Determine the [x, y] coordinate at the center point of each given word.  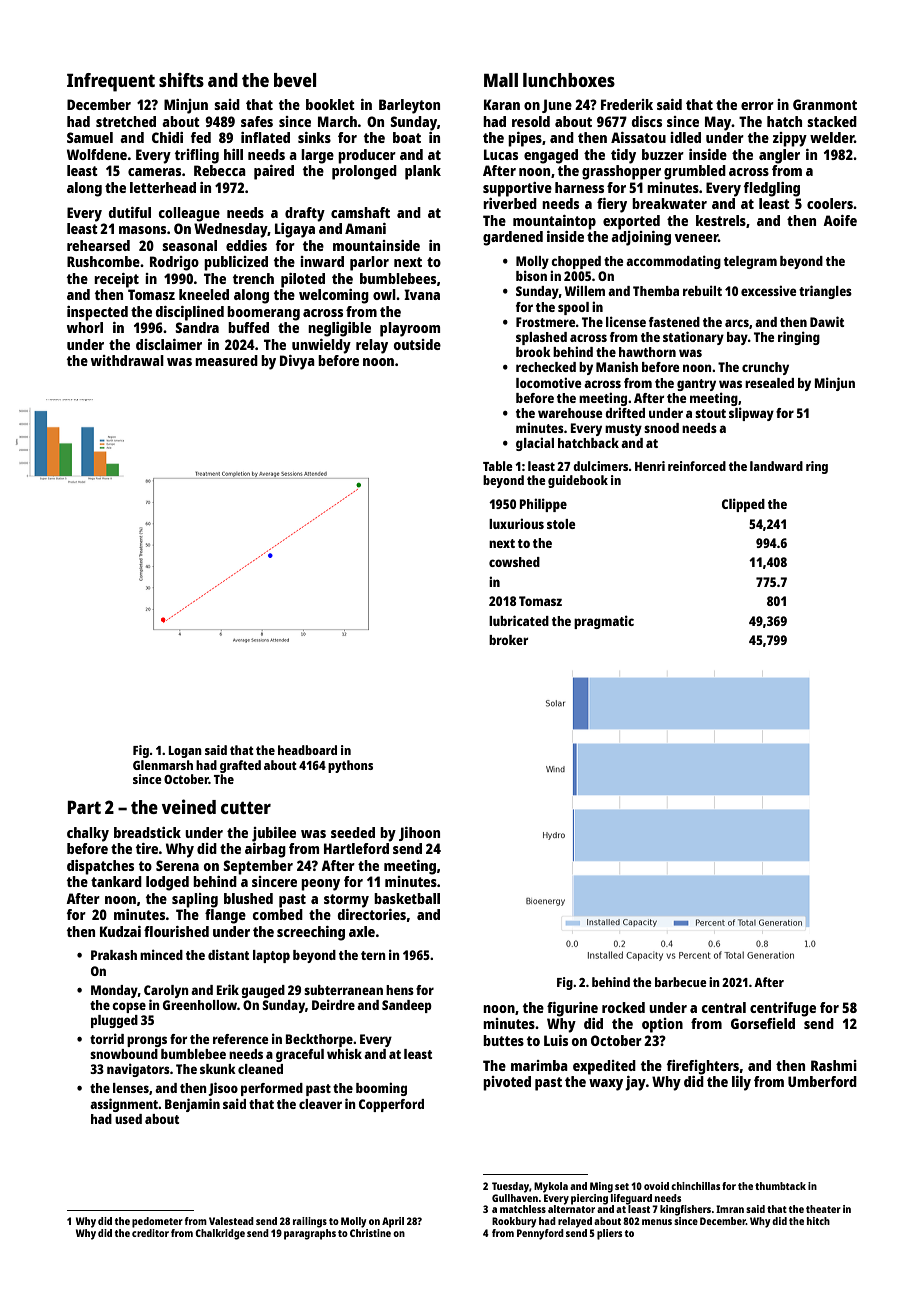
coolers [830, 203]
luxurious [516, 523]
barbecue [681, 982]
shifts [181, 79]
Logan [185, 752]
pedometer [157, 1222]
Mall [501, 80]
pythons [350, 766]
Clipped [743, 505]
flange [225, 916]
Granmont [825, 104]
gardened [513, 238]
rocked [623, 1007]
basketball [407, 898]
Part [84, 807]
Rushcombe [103, 261]
